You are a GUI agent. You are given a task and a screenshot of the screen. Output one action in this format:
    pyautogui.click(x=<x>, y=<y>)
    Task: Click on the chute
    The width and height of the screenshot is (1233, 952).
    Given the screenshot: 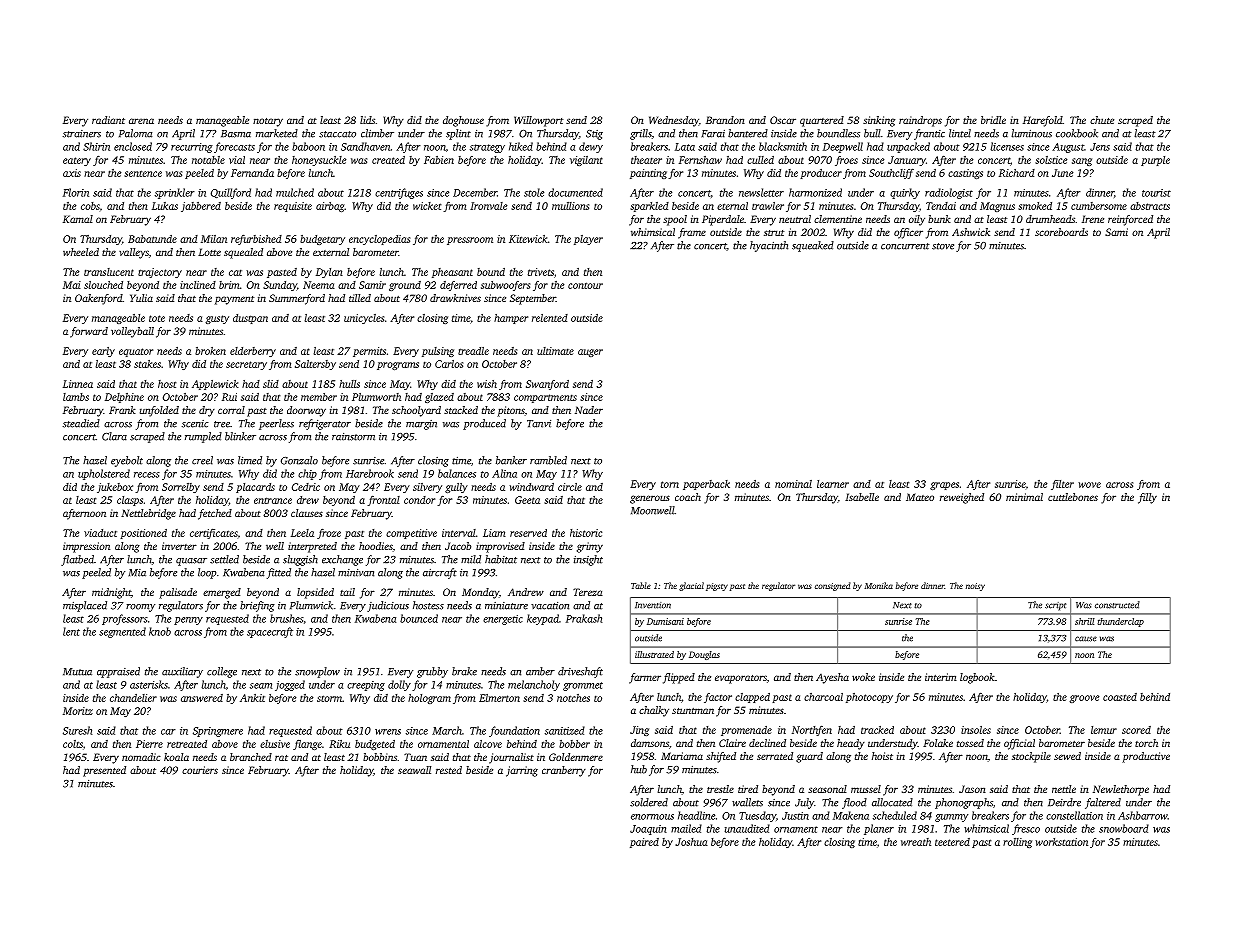 What is the action you would take?
    pyautogui.click(x=1102, y=120)
